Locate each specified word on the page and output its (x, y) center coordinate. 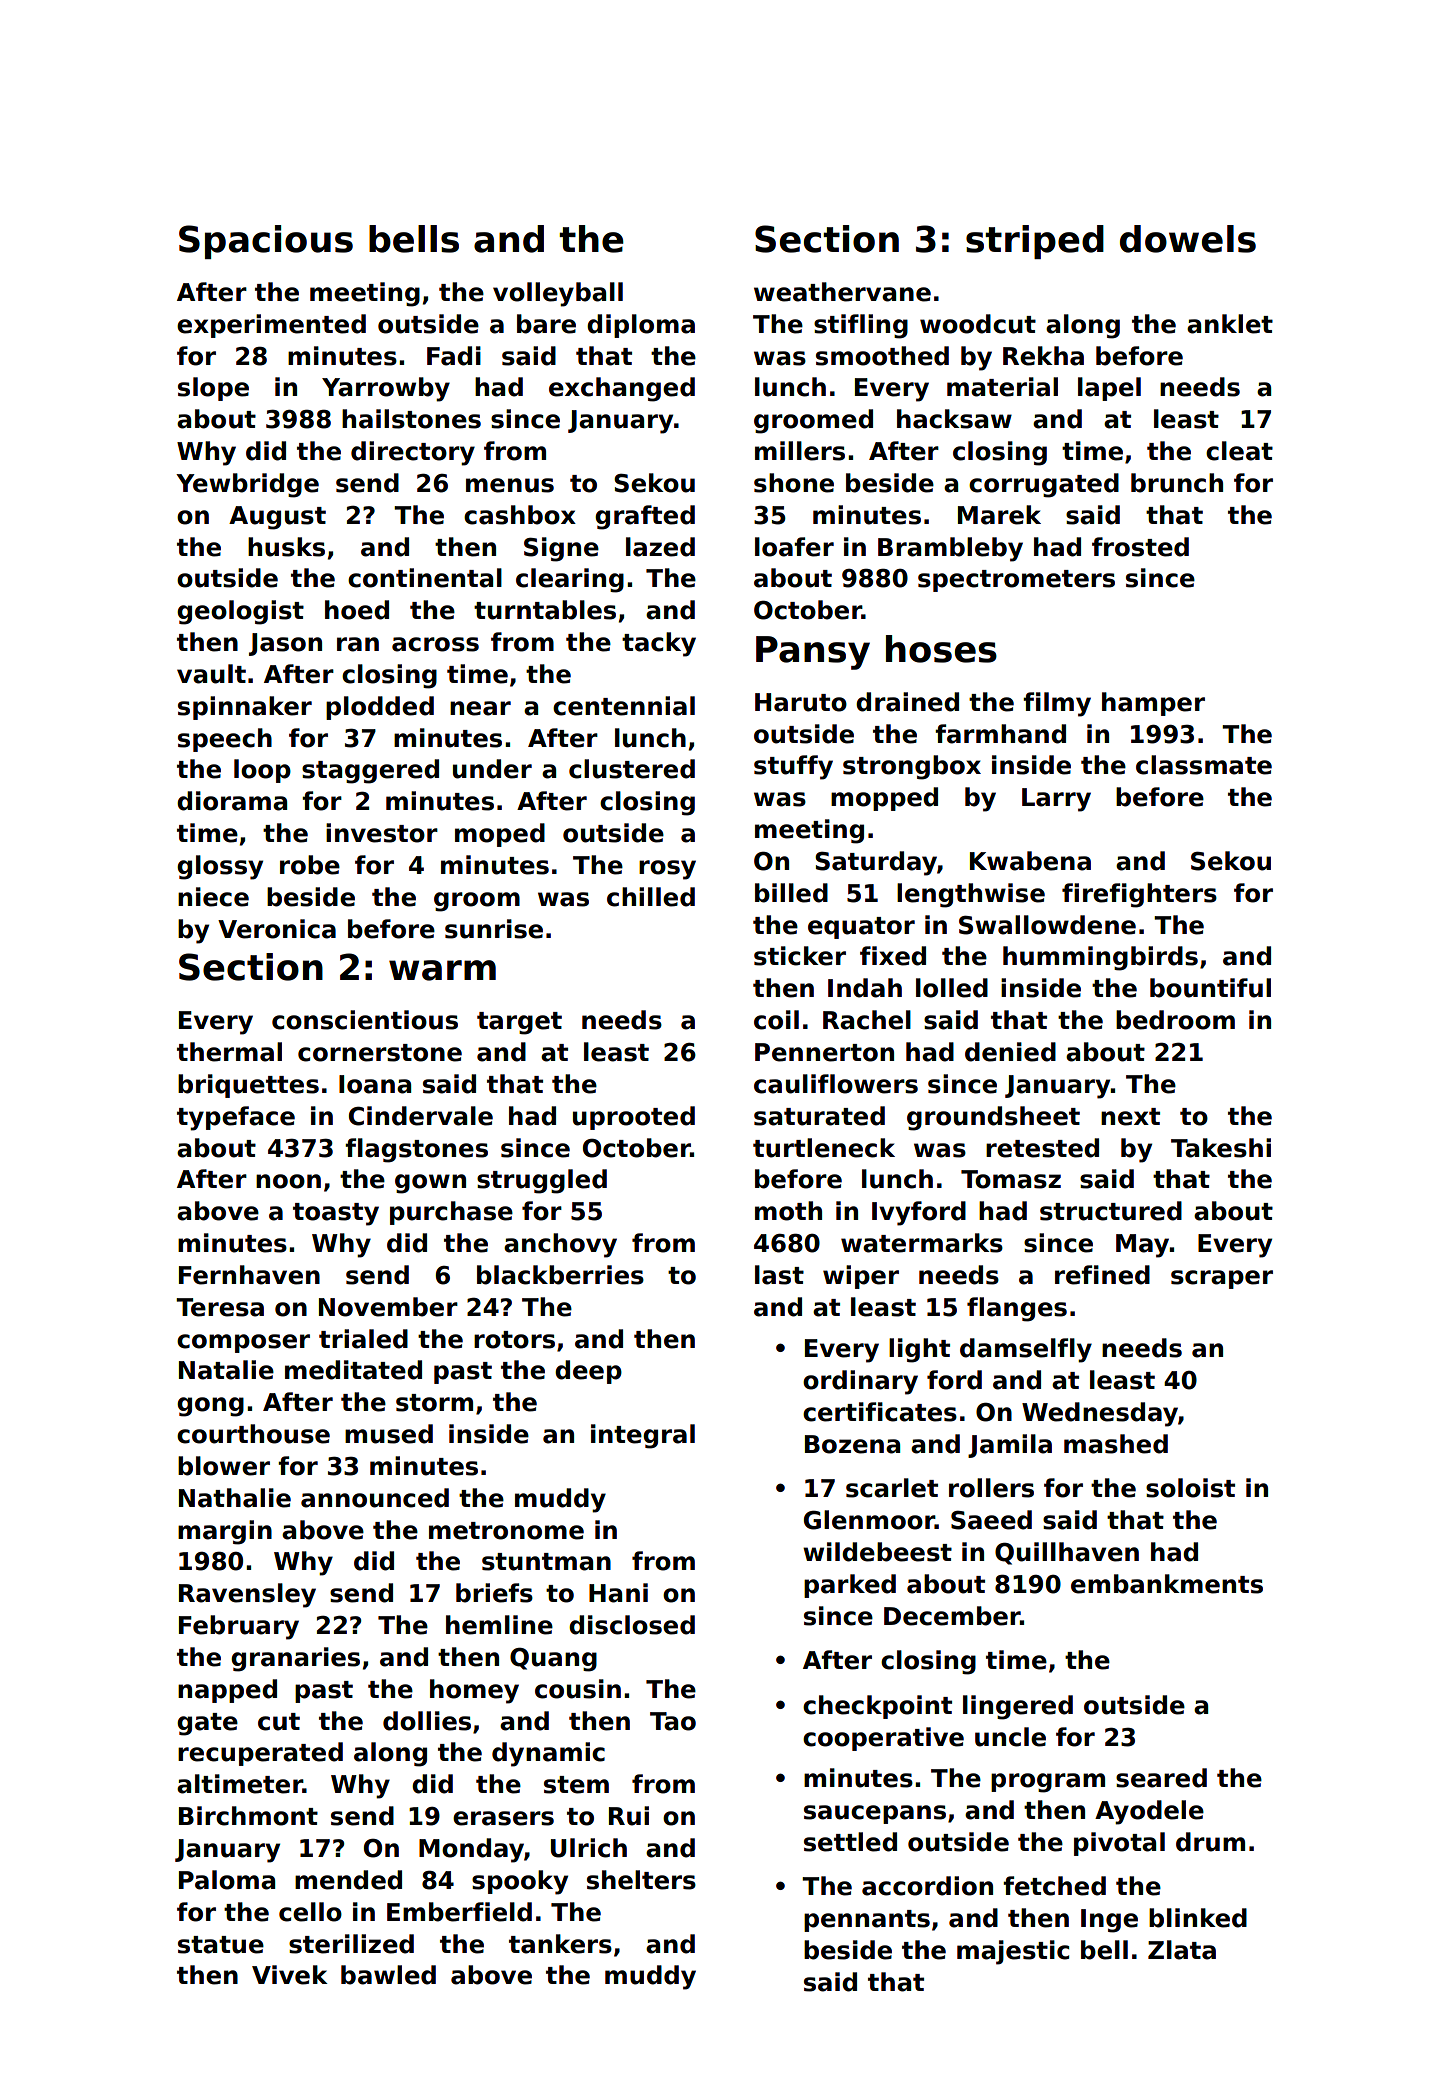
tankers (560, 1944)
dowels (1188, 239)
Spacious (266, 242)
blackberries (560, 1275)
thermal (229, 1052)
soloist (1190, 1488)
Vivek (290, 1975)
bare (546, 324)
